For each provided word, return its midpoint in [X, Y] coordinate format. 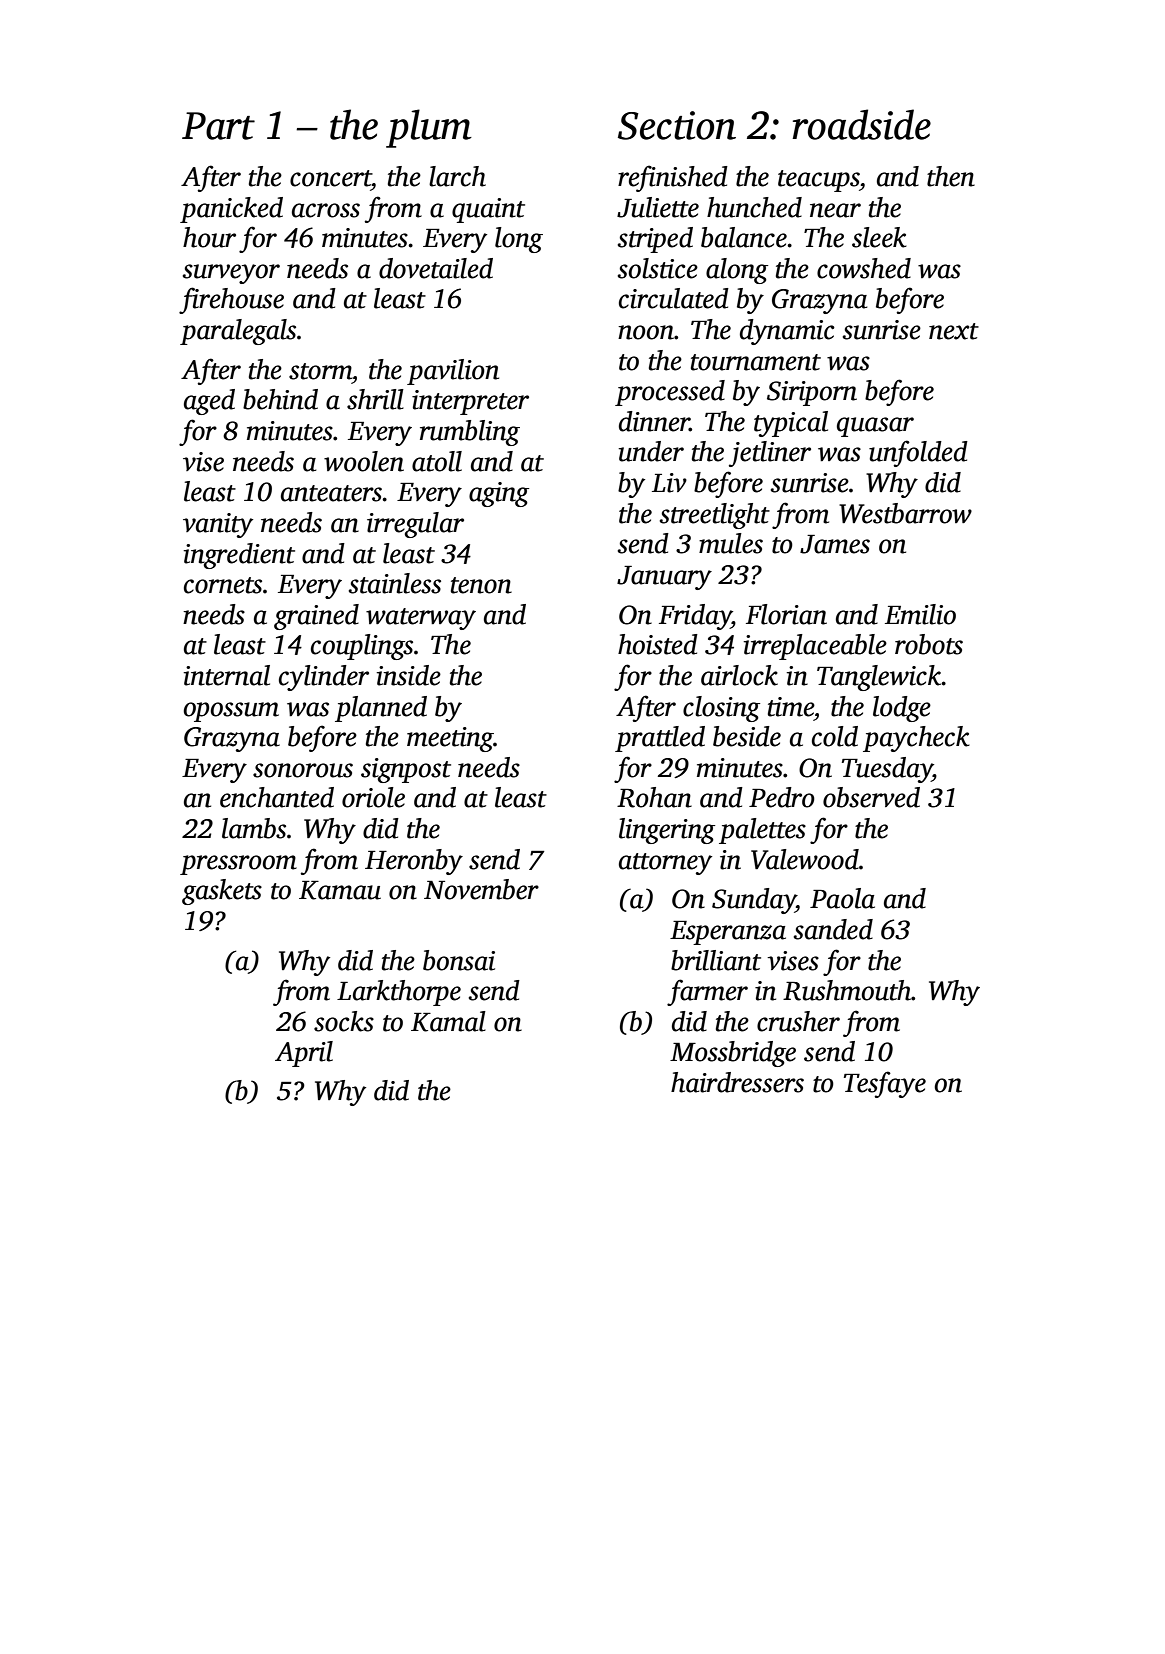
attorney [665, 864]
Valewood [805, 859]
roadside [861, 124]
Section [677, 125]
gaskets [222, 892]
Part [218, 126]
